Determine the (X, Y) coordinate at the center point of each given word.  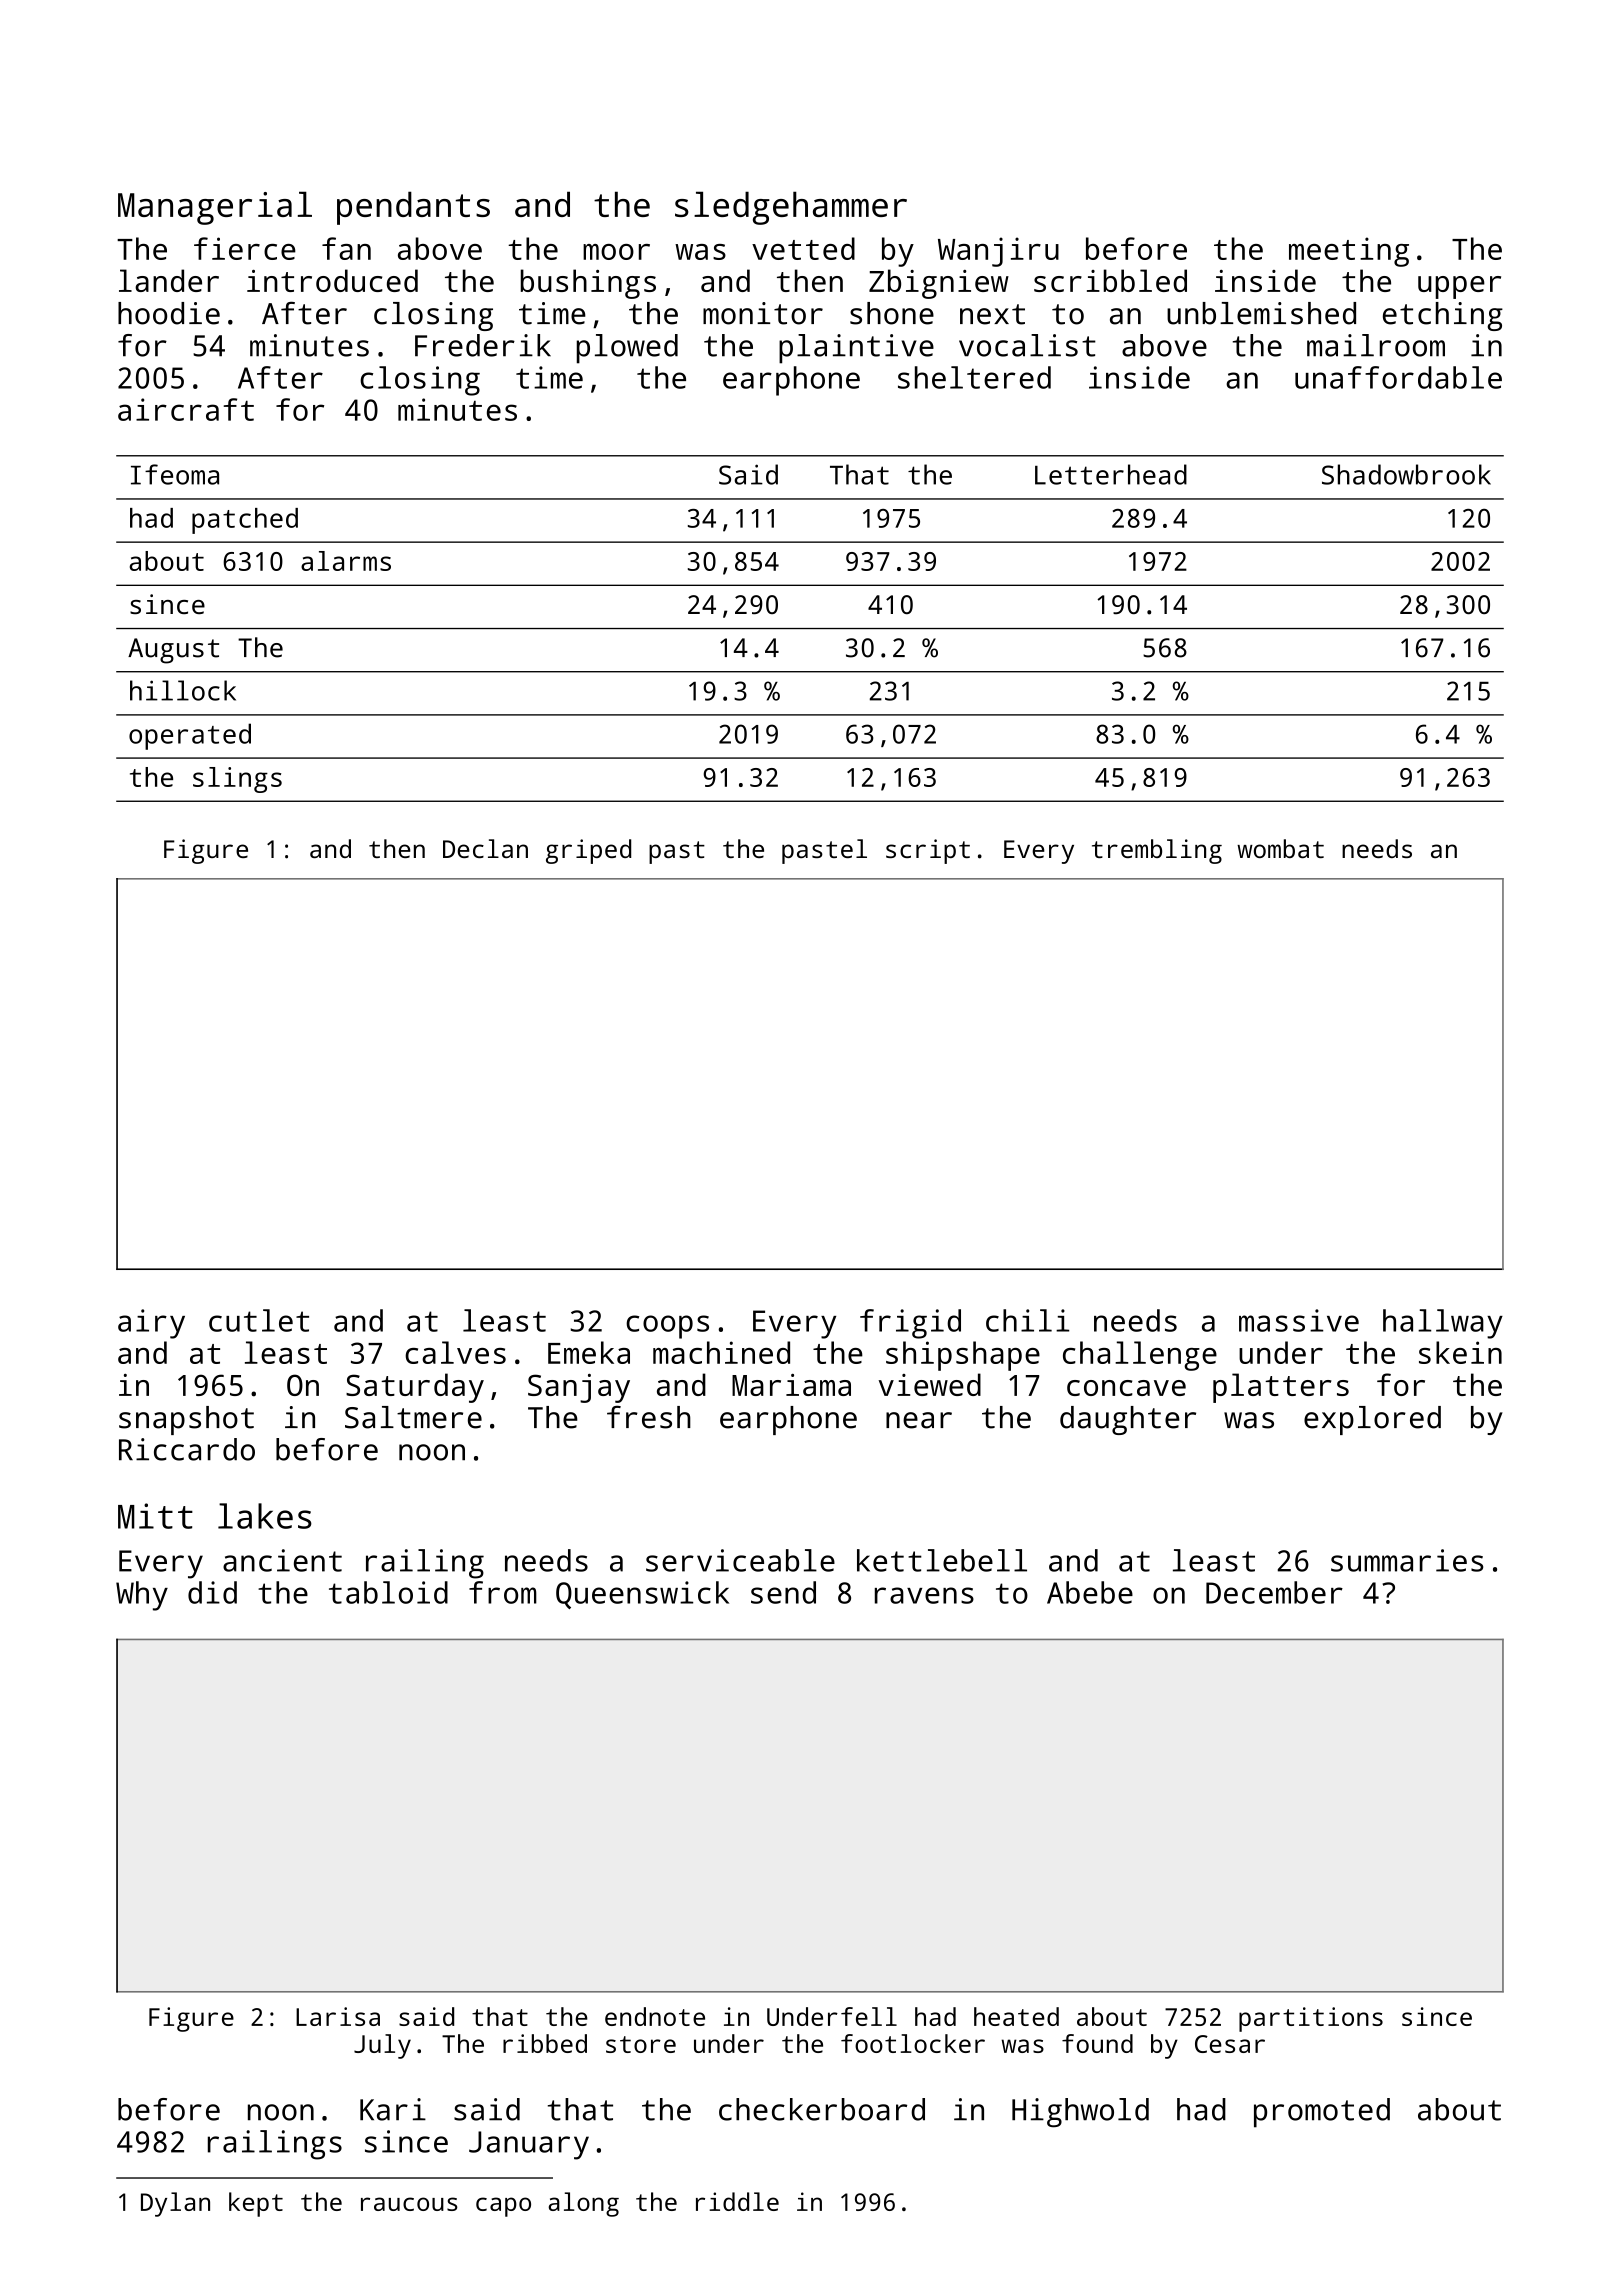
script (928, 851)
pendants (413, 208)
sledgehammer (791, 208)
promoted (1322, 2113)
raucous (409, 2204)
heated (1016, 2016)
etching (1443, 316)
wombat (1280, 848)
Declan (485, 848)
